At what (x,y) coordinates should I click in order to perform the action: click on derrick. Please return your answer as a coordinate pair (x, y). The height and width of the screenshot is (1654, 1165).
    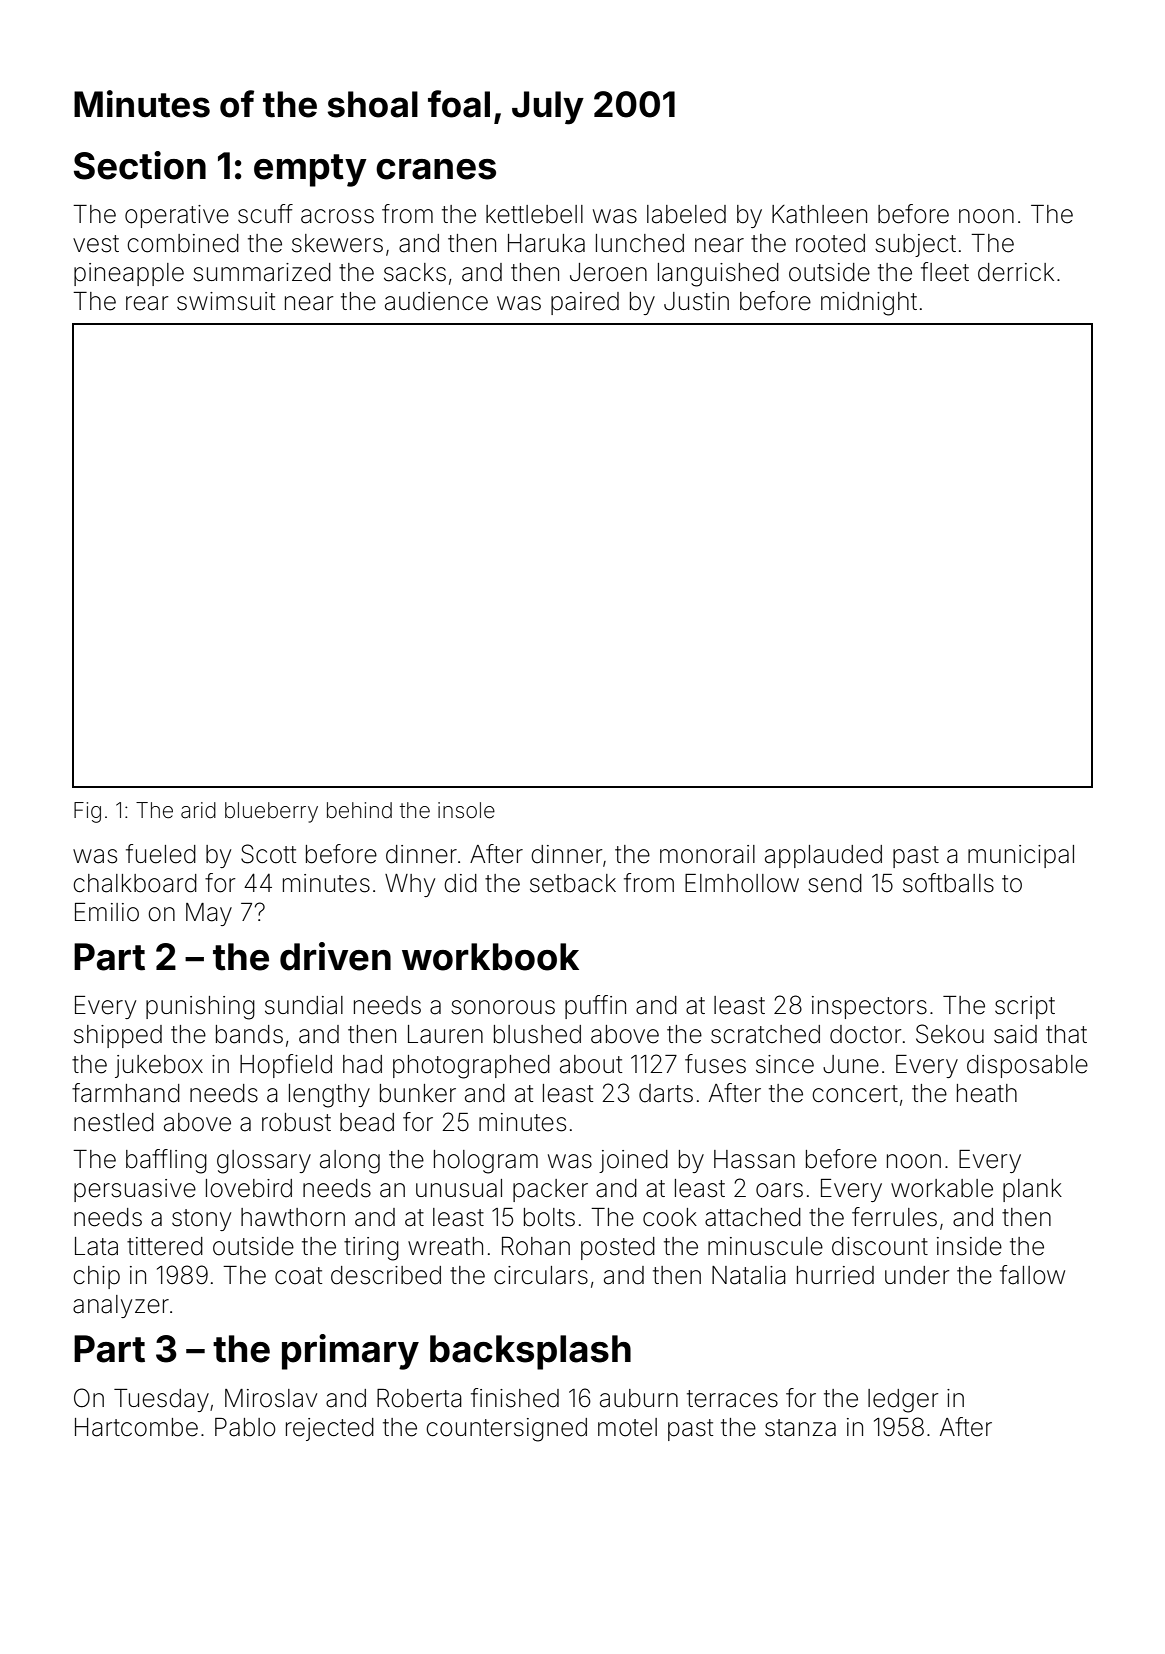
    Looking at the image, I should click on (1016, 272).
